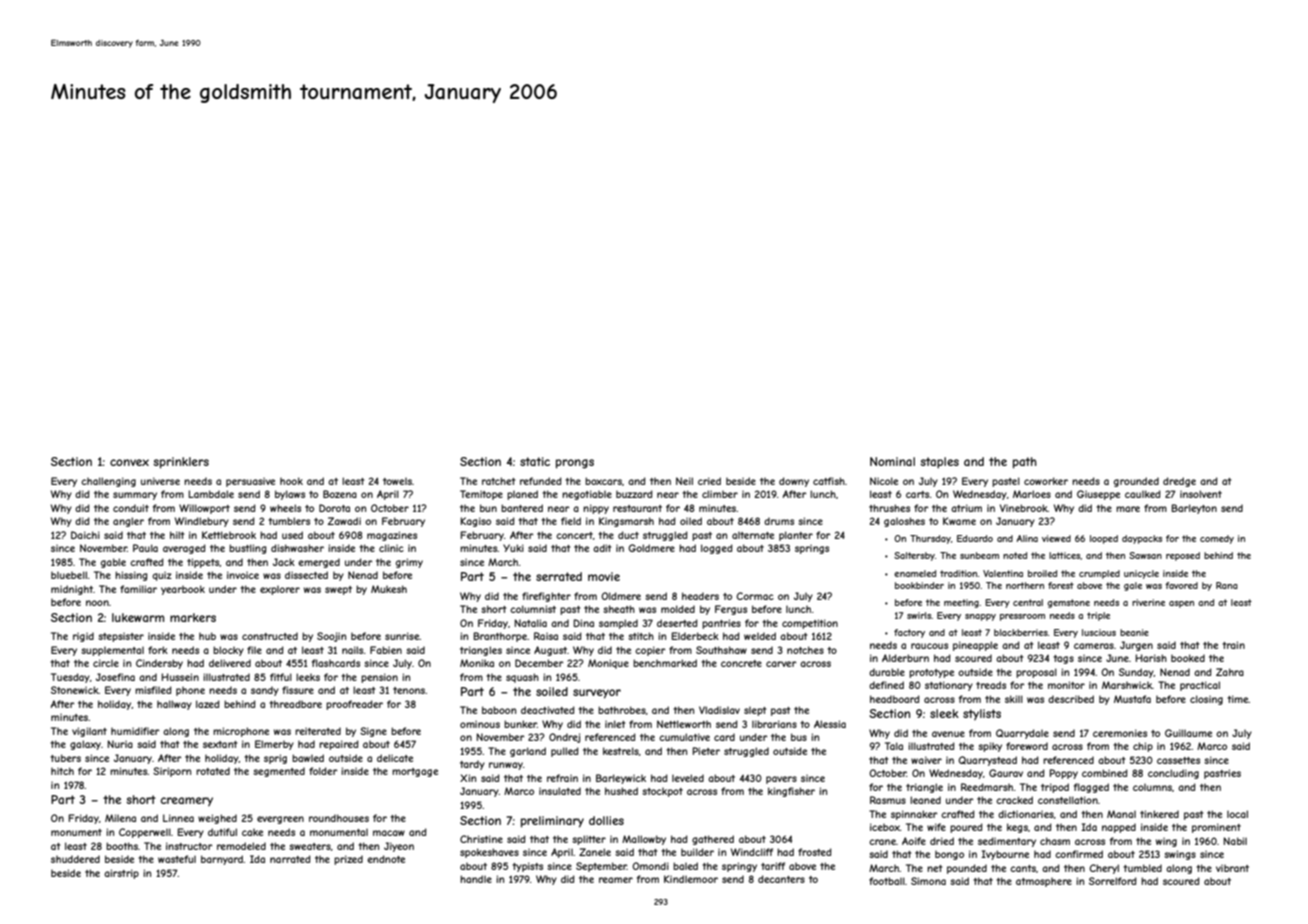  I want to click on airstrip, so click(121, 874).
